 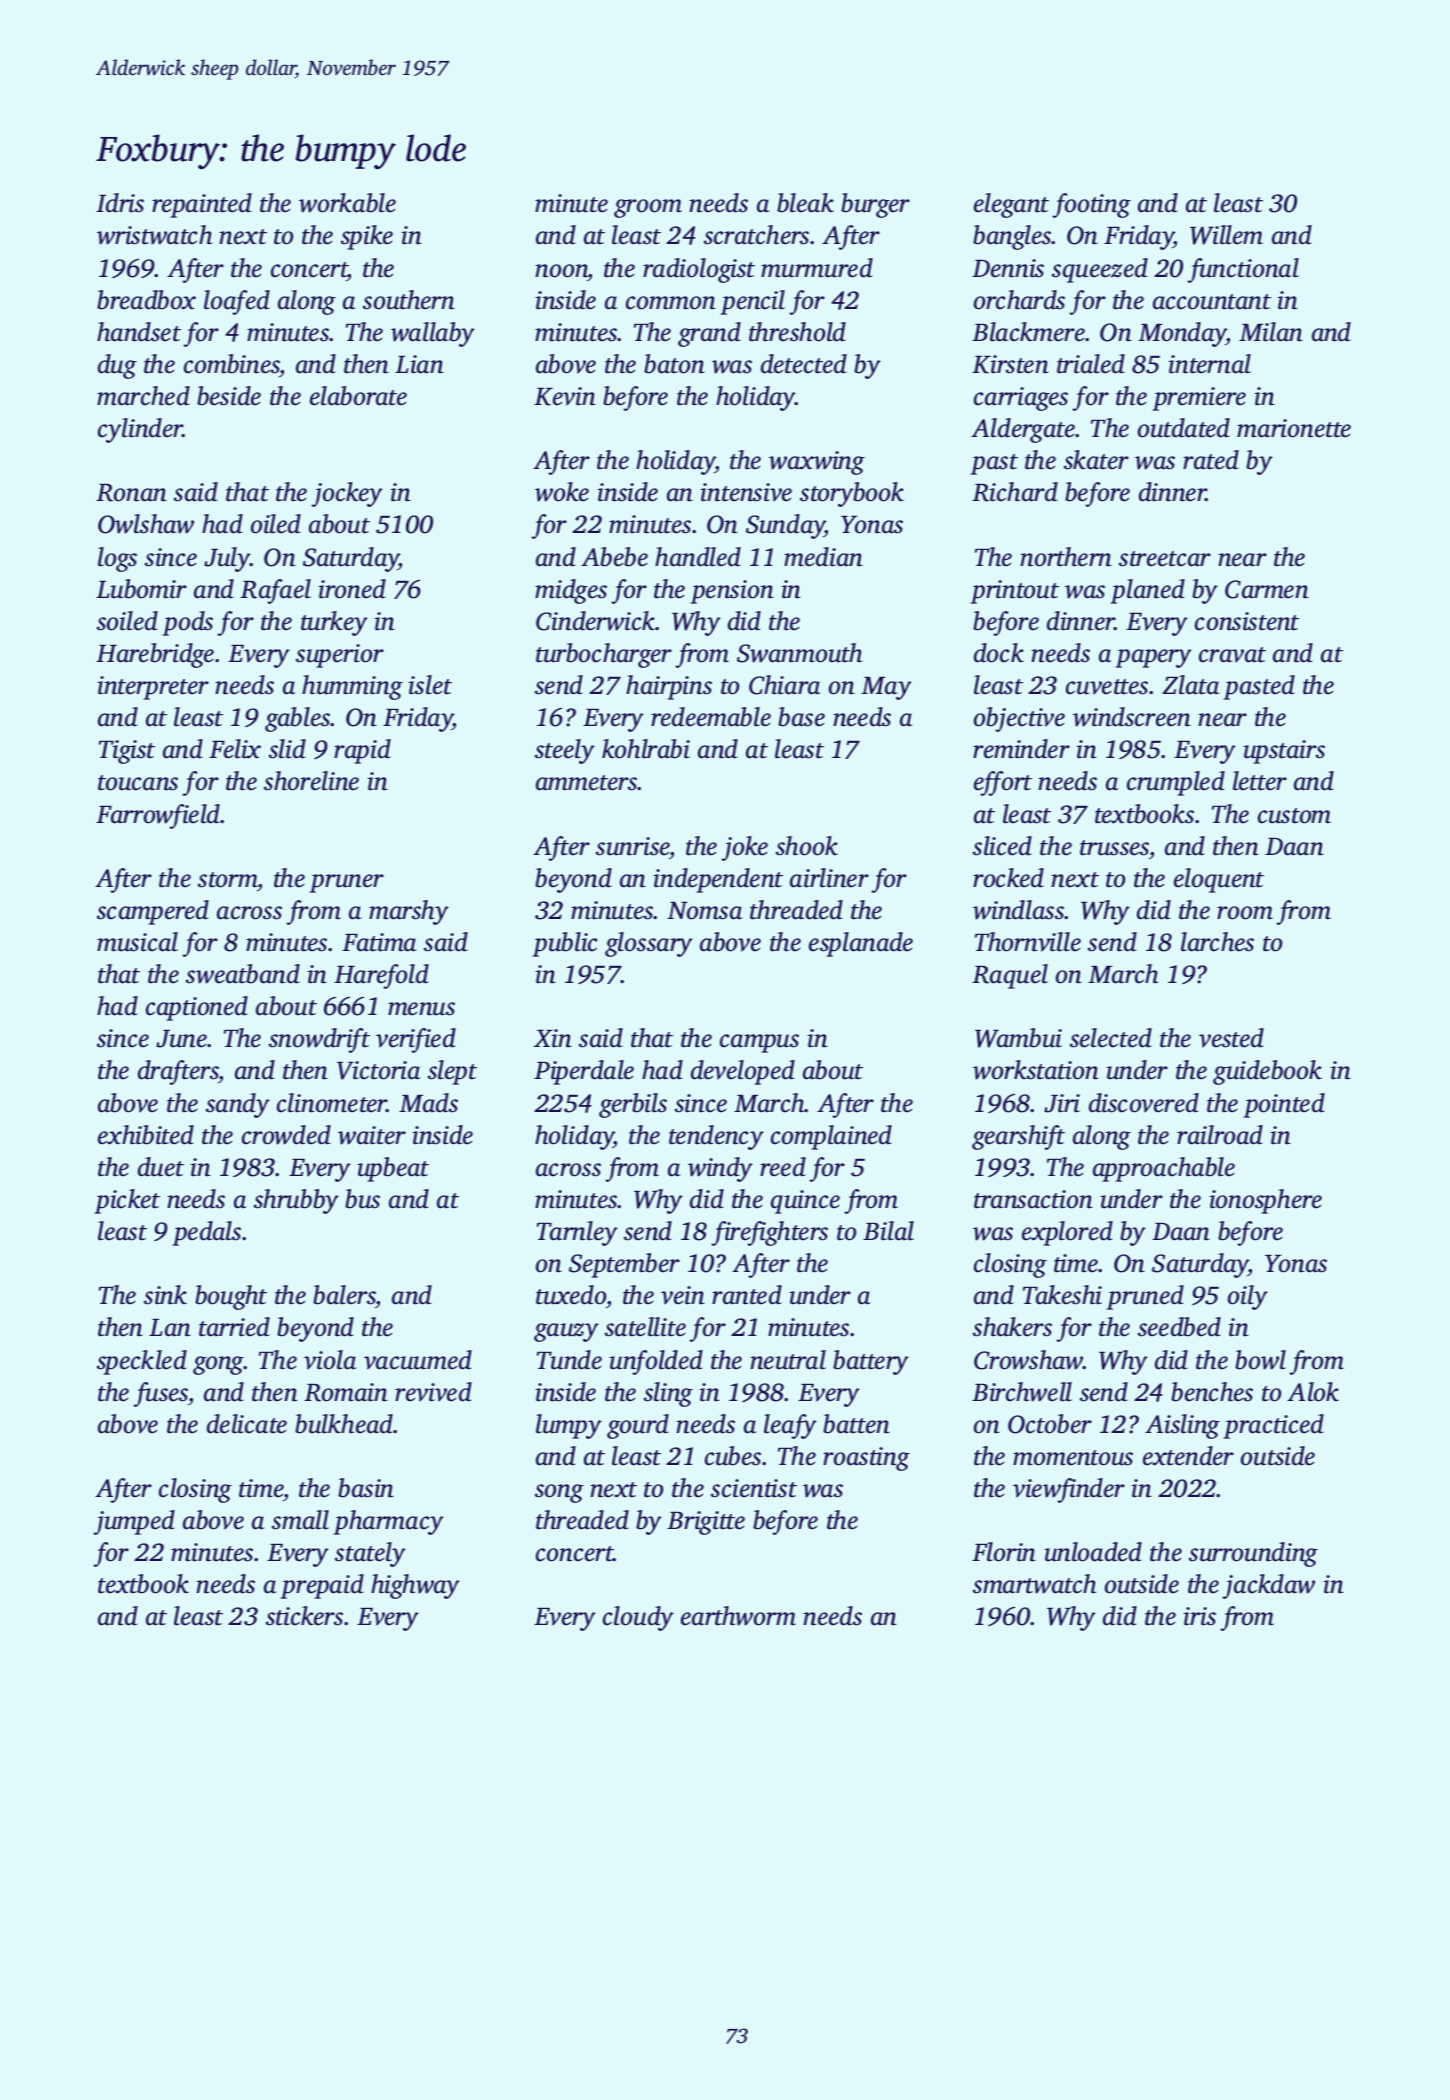 What do you see at coordinates (228, 880) in the screenshot?
I see `storm` at bounding box center [228, 880].
